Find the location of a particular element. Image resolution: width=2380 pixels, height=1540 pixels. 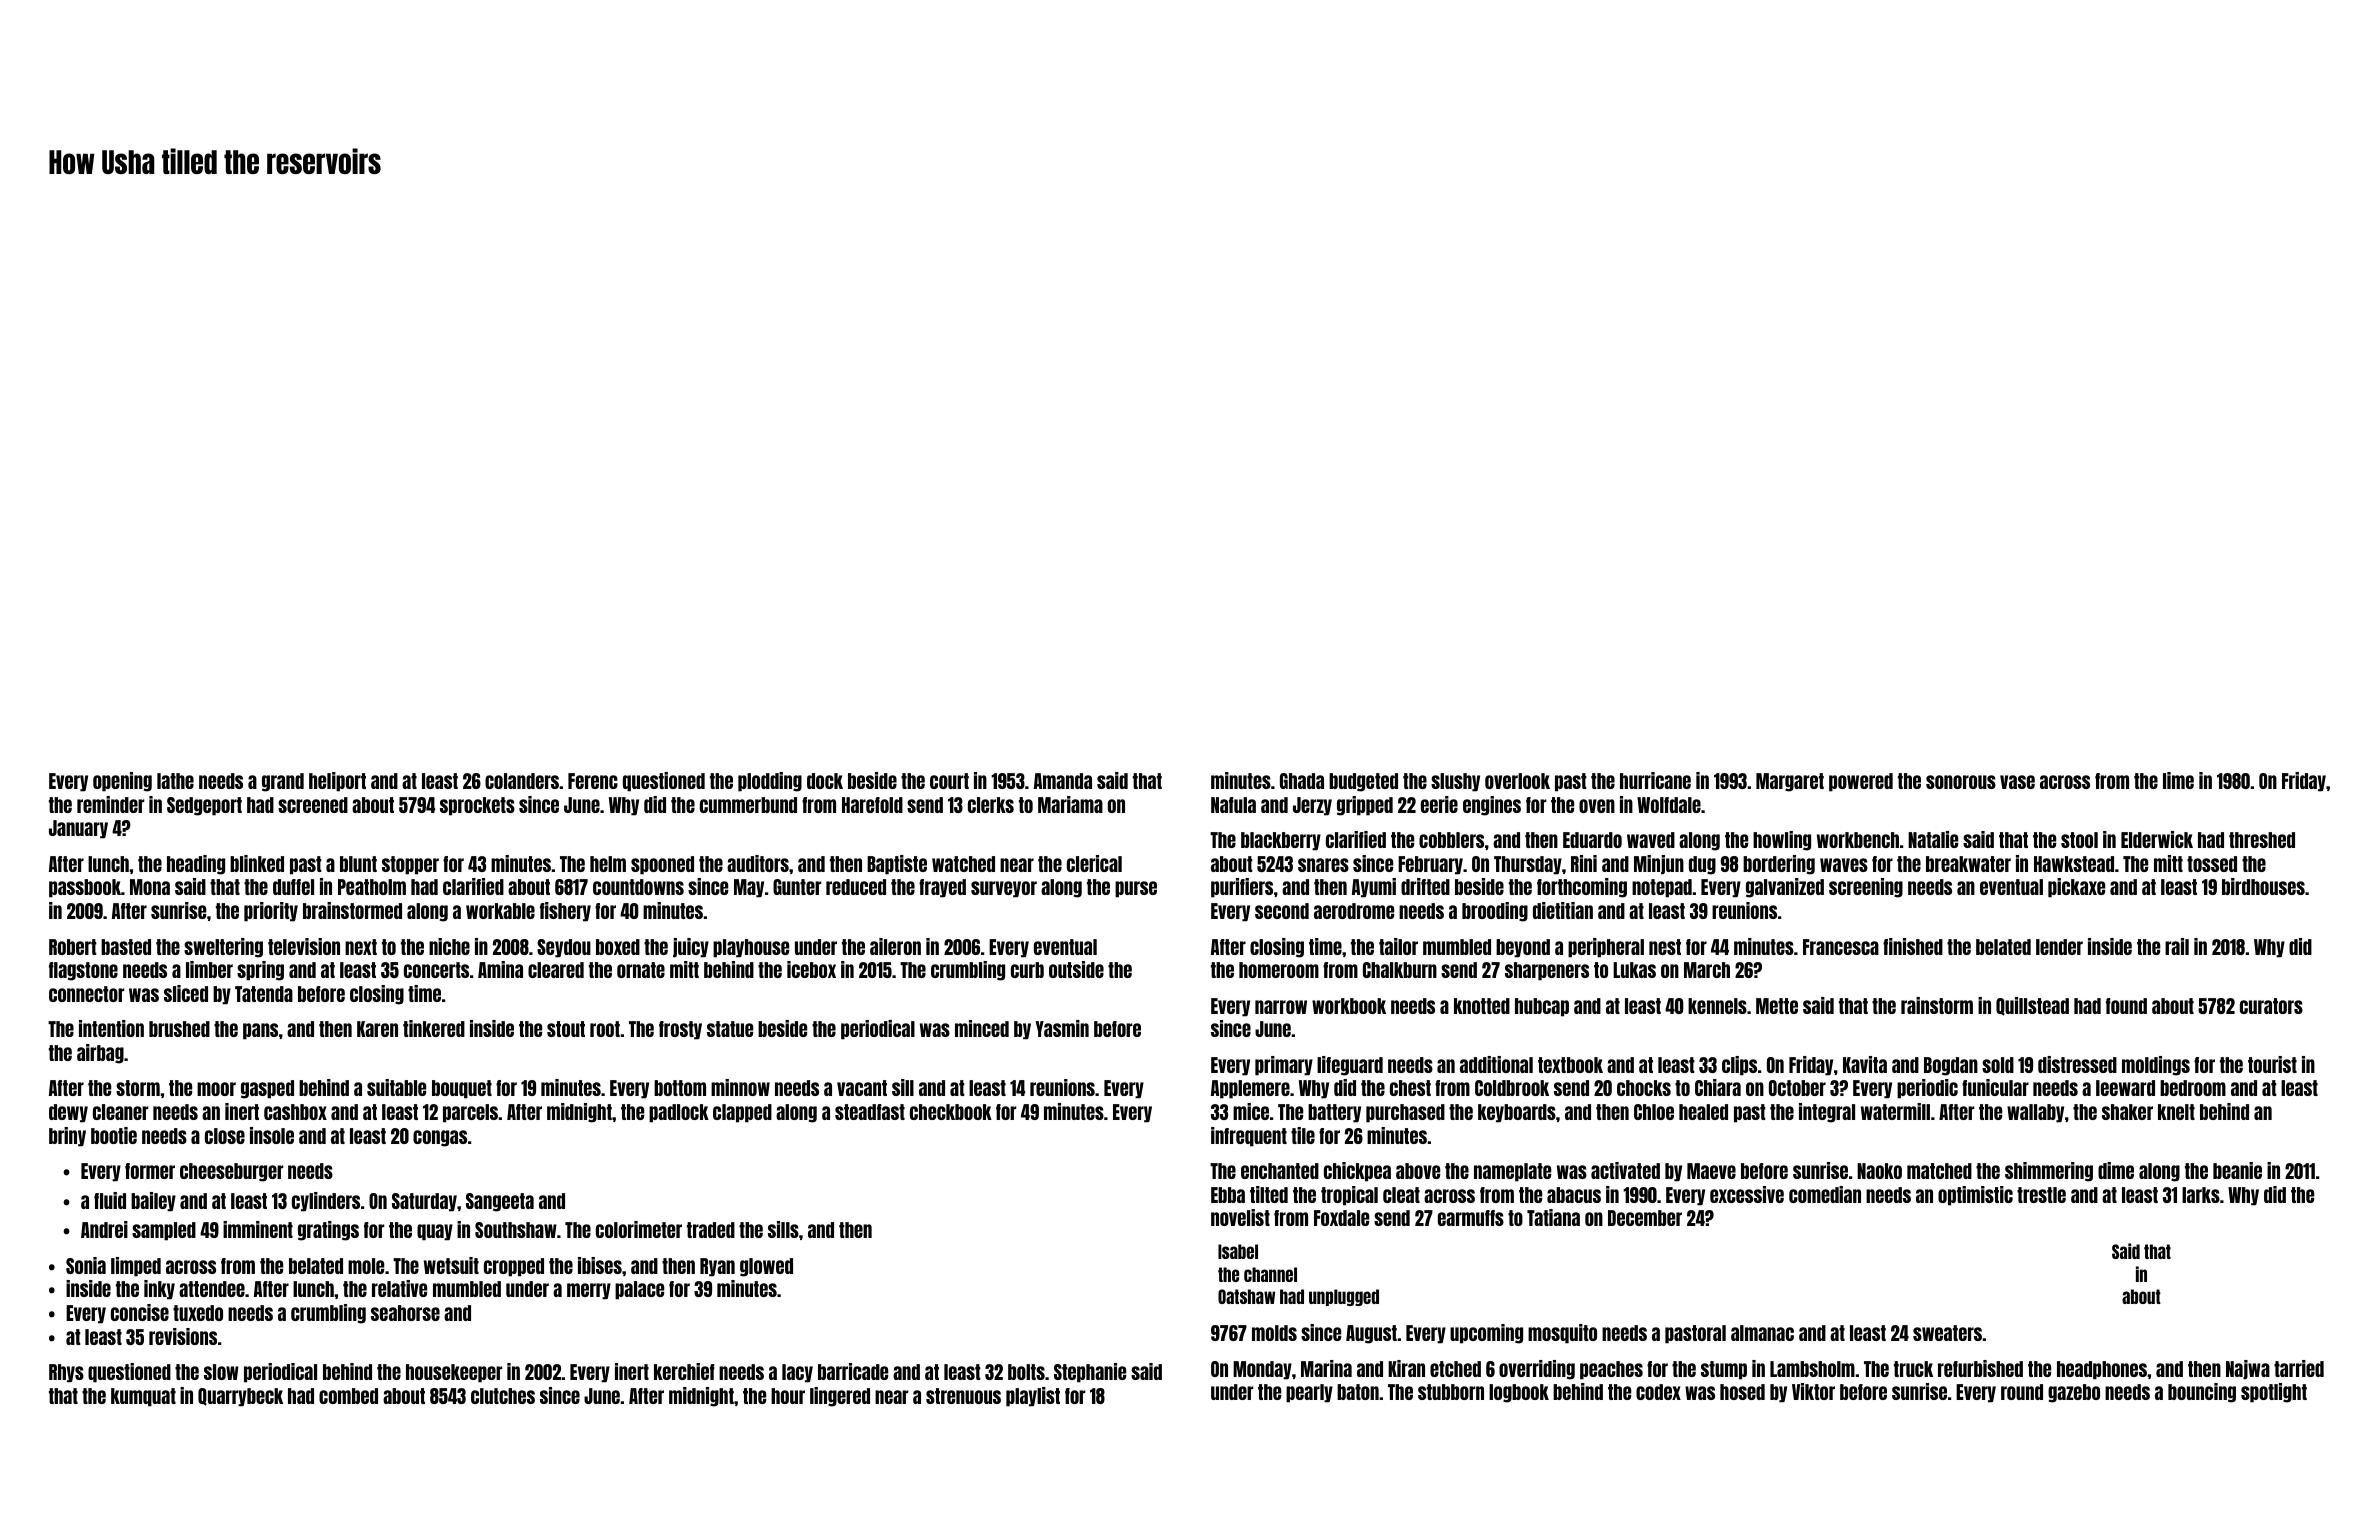

additional is located at coordinates (1496, 1064).
